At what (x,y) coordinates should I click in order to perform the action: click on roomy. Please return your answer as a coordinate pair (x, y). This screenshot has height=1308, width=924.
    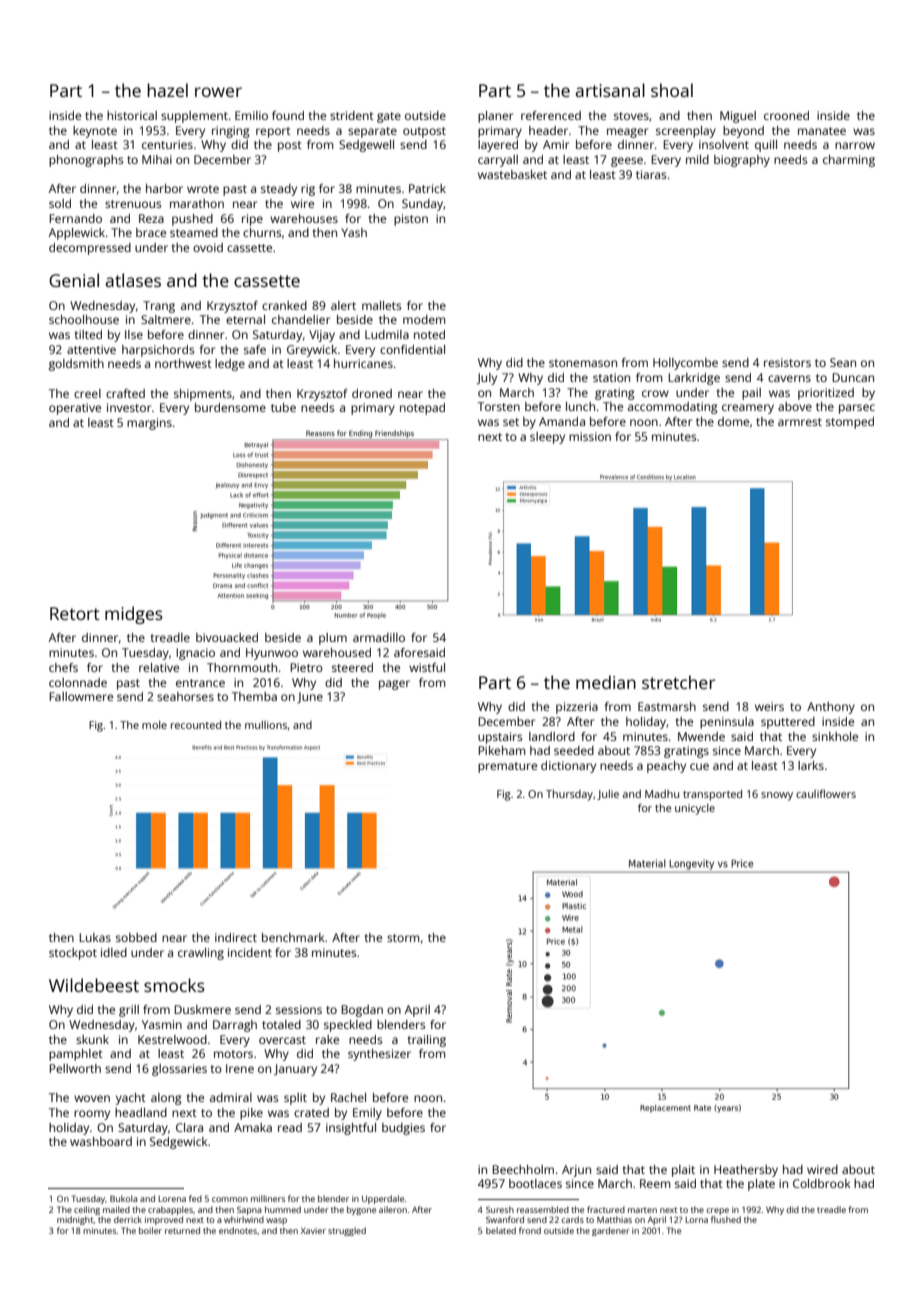
    Looking at the image, I should click on (92, 1115).
